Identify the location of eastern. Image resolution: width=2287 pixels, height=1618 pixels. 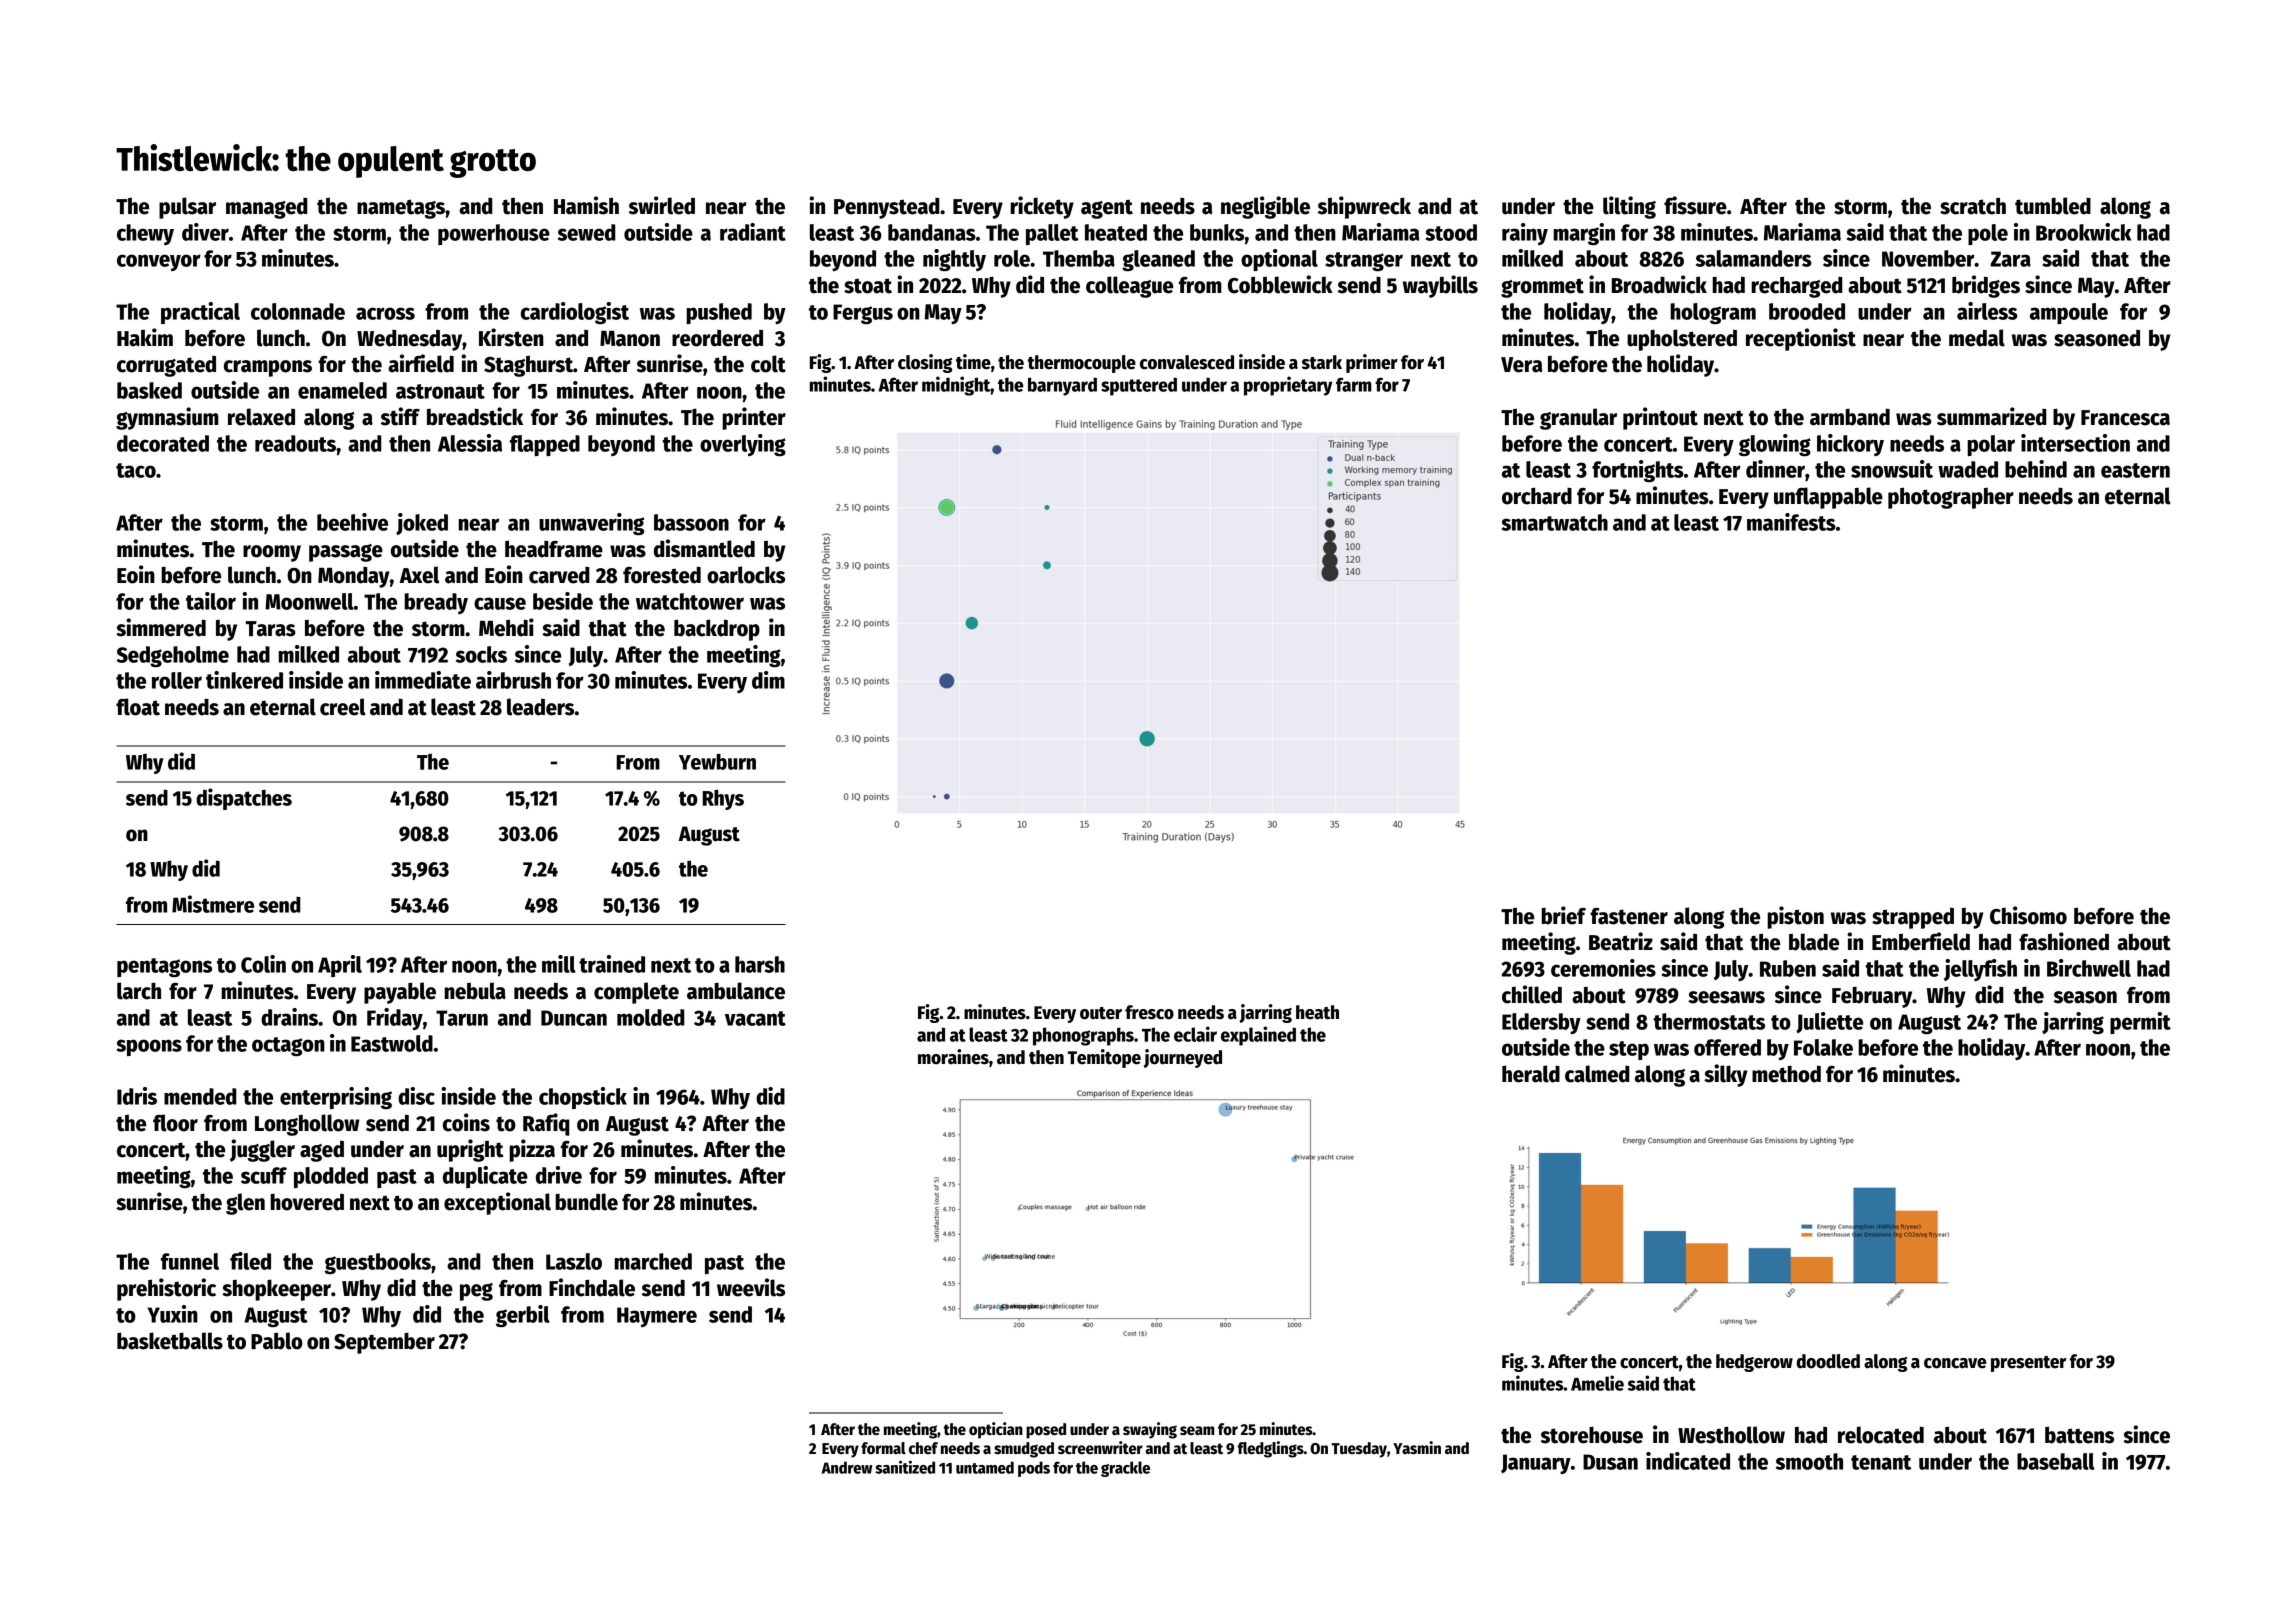
(2135, 470).
